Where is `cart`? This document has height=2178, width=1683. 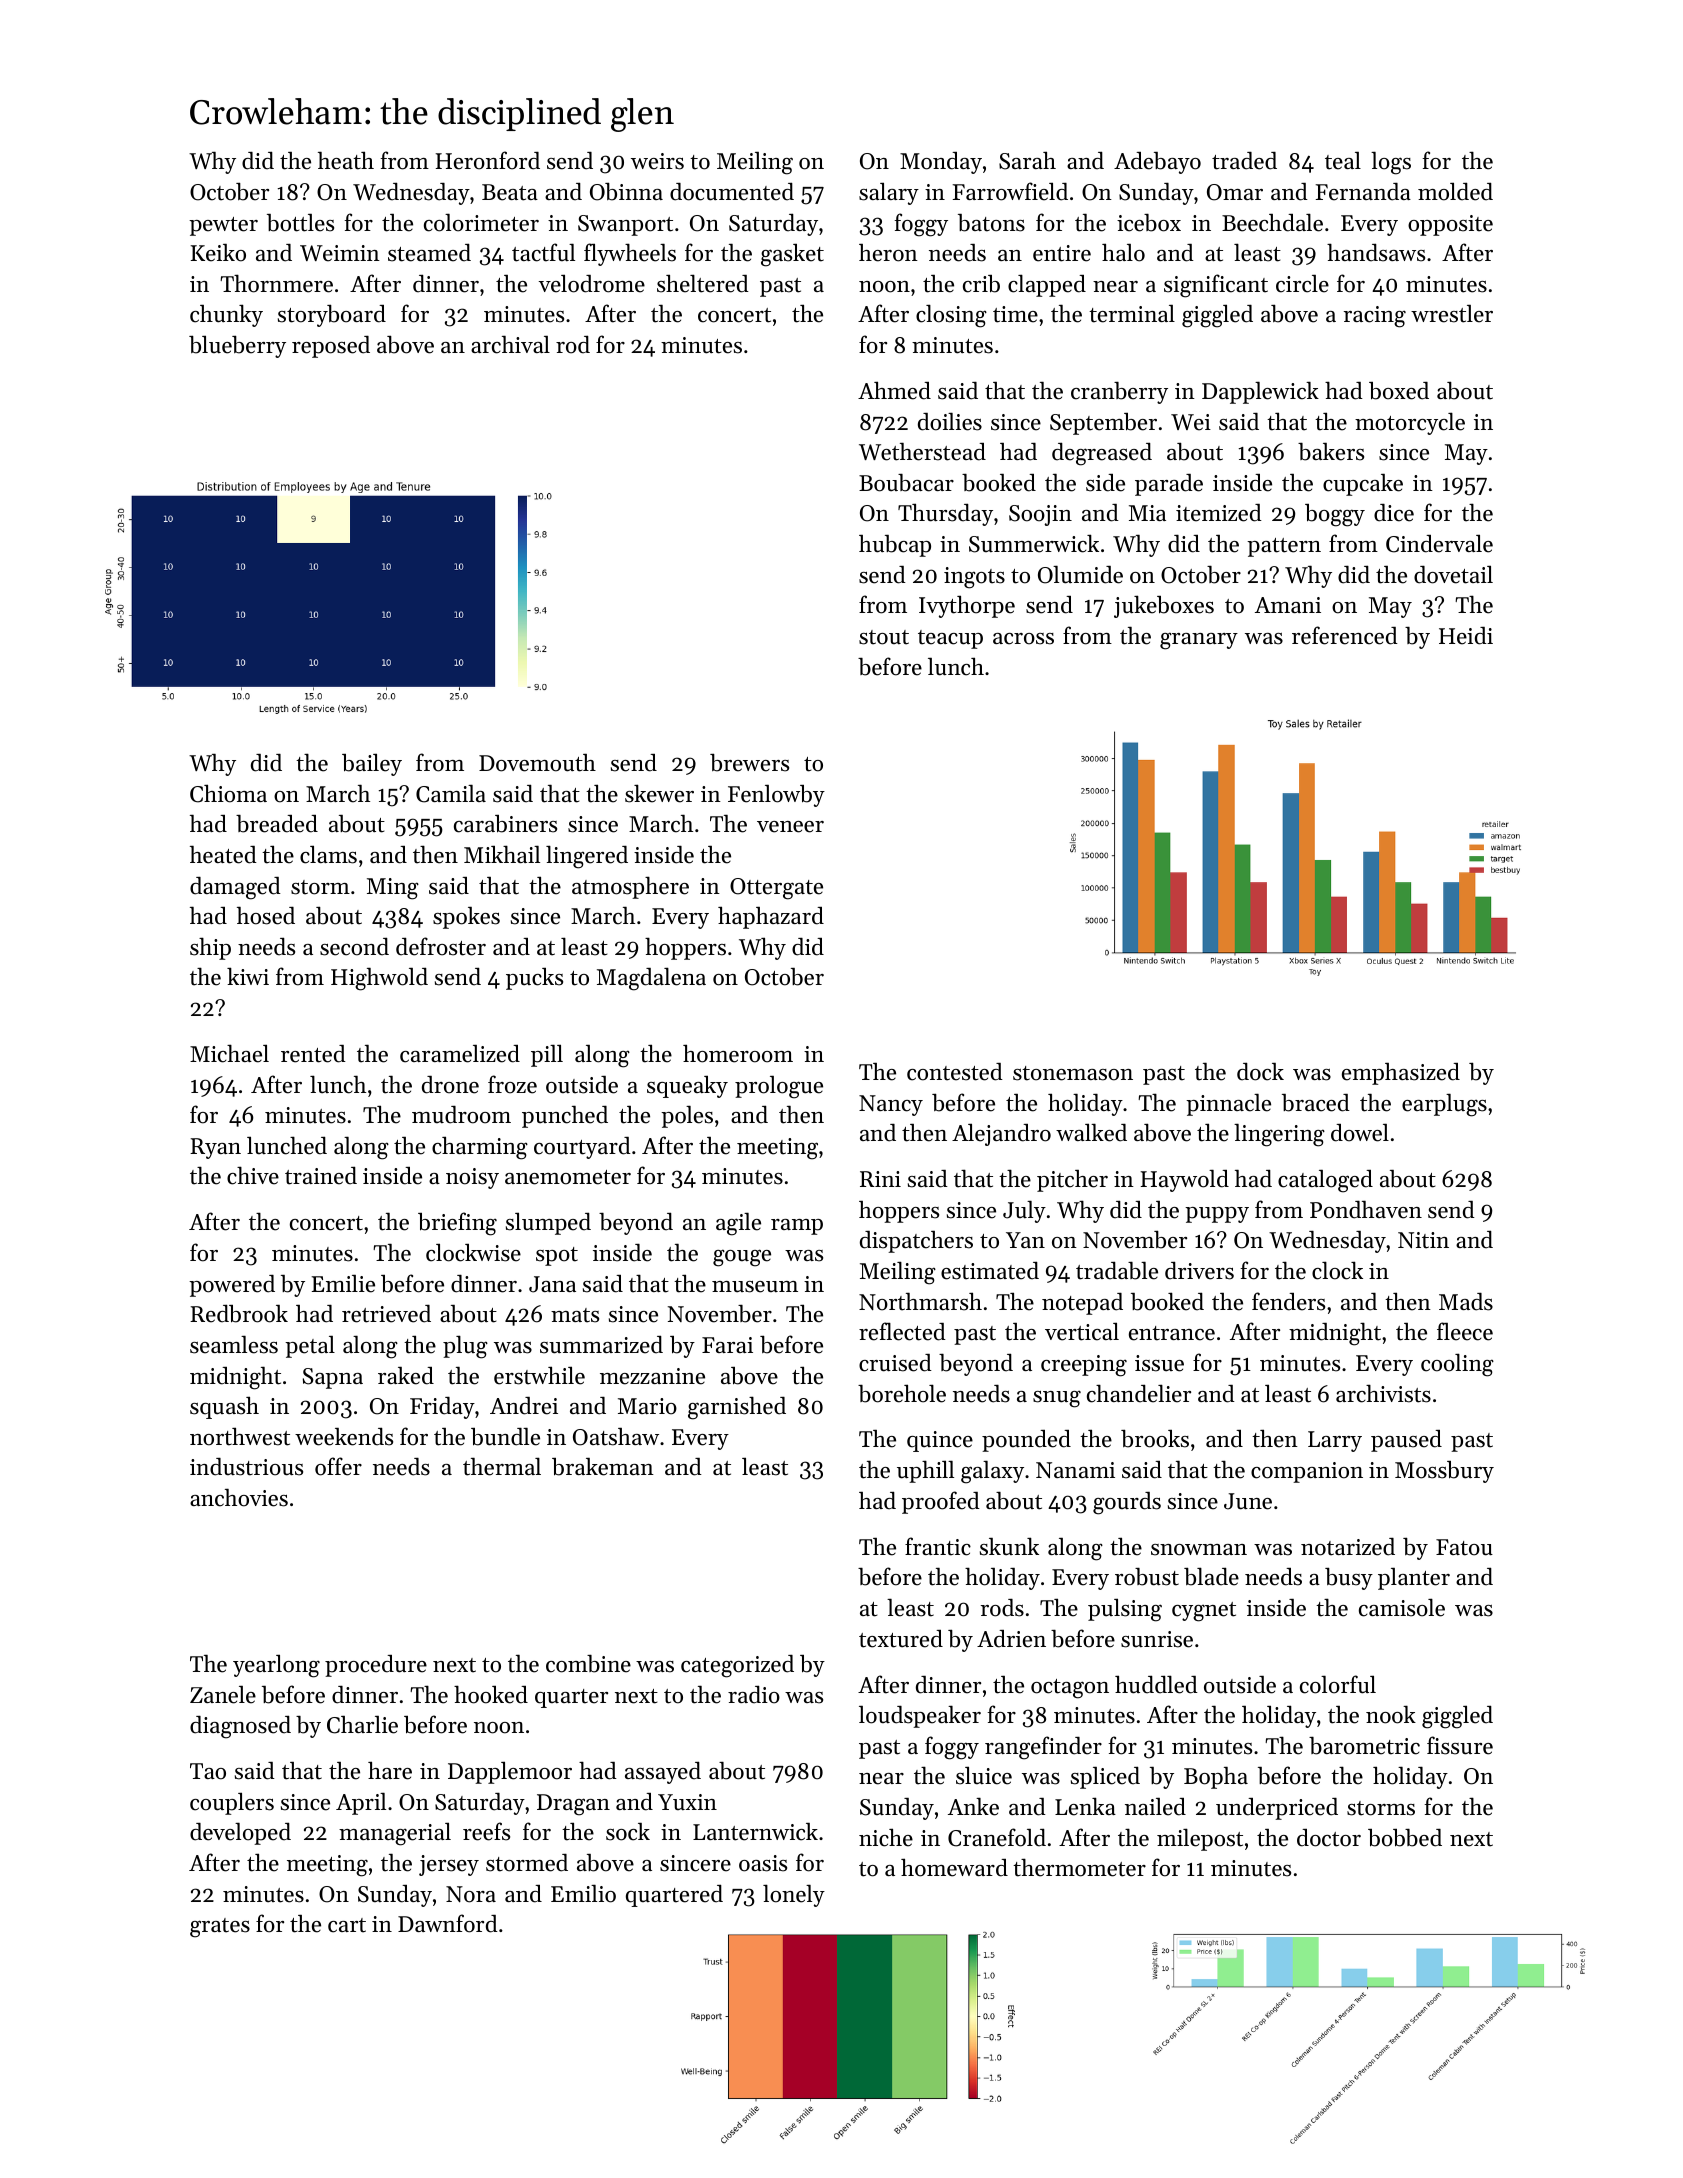
cart is located at coordinates (347, 1925).
